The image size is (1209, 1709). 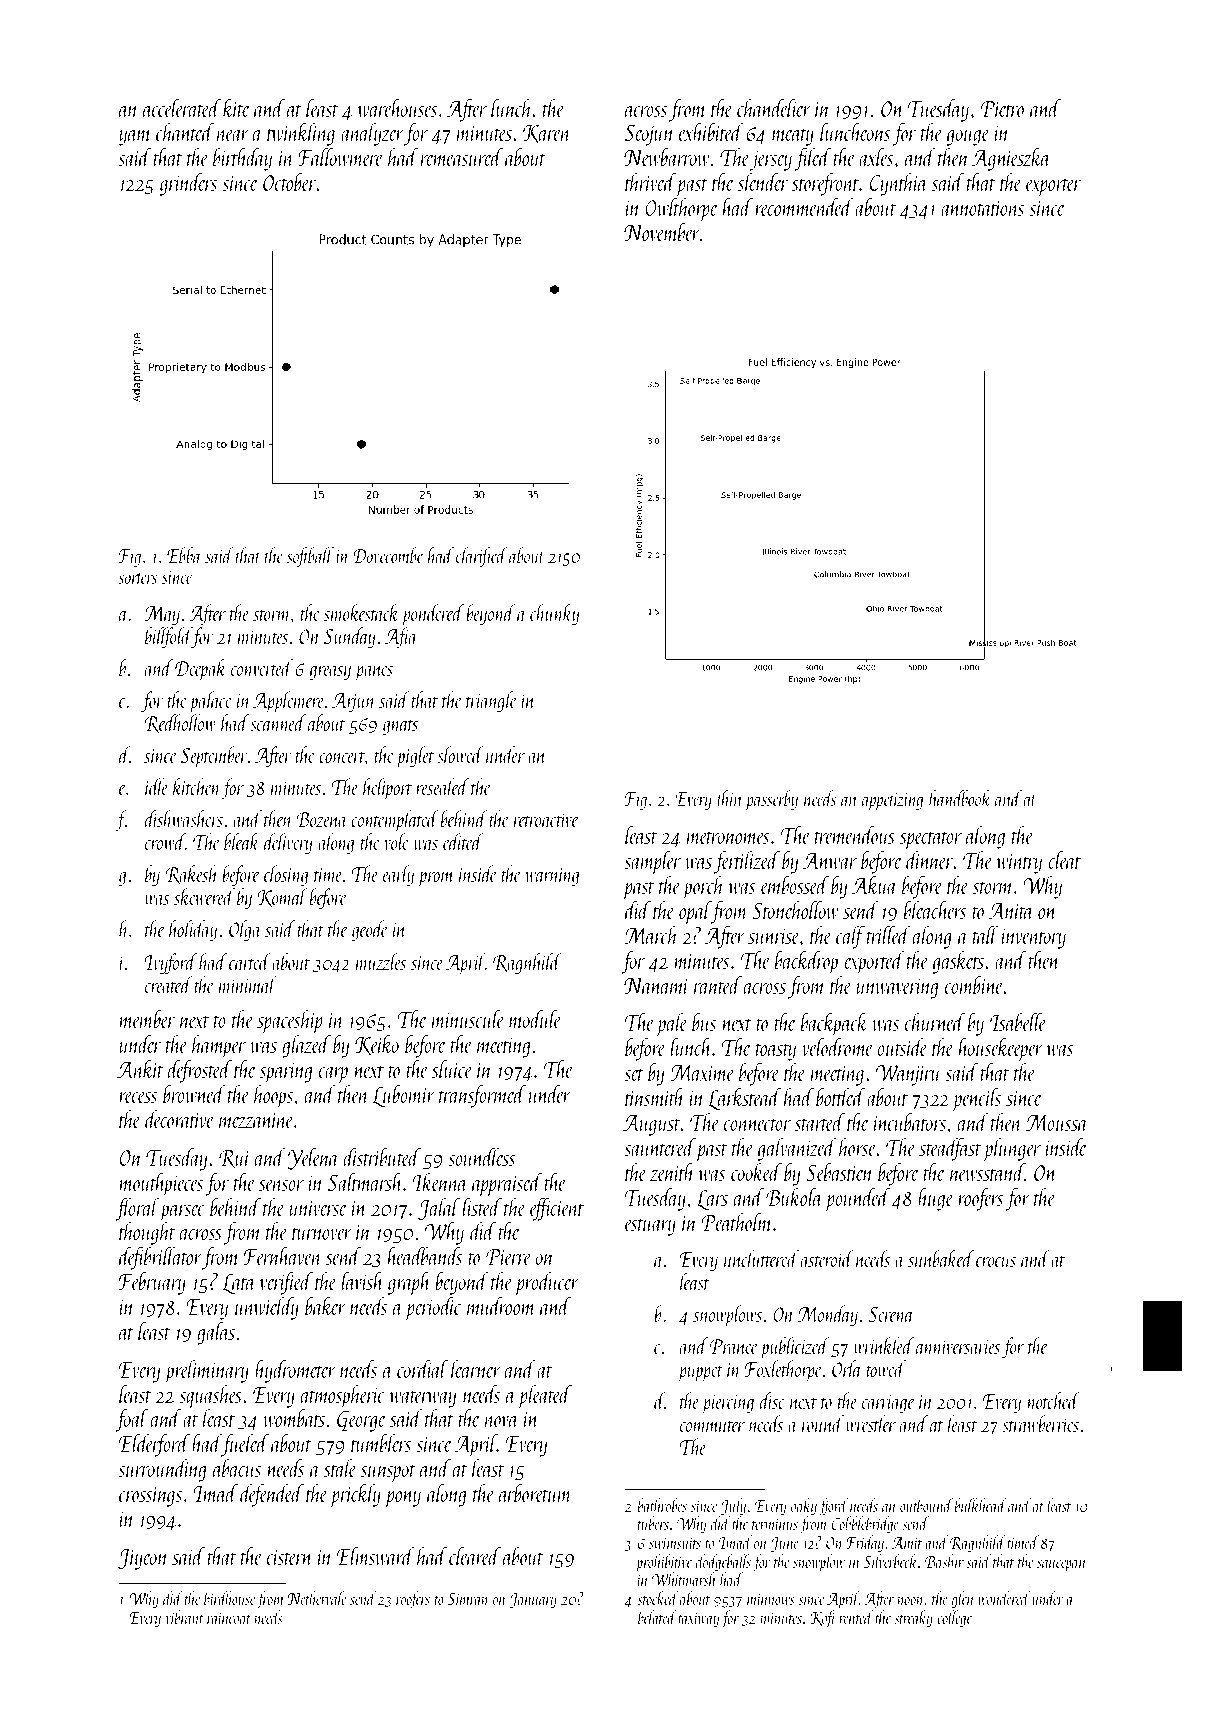 I want to click on idle, so click(x=156, y=786).
